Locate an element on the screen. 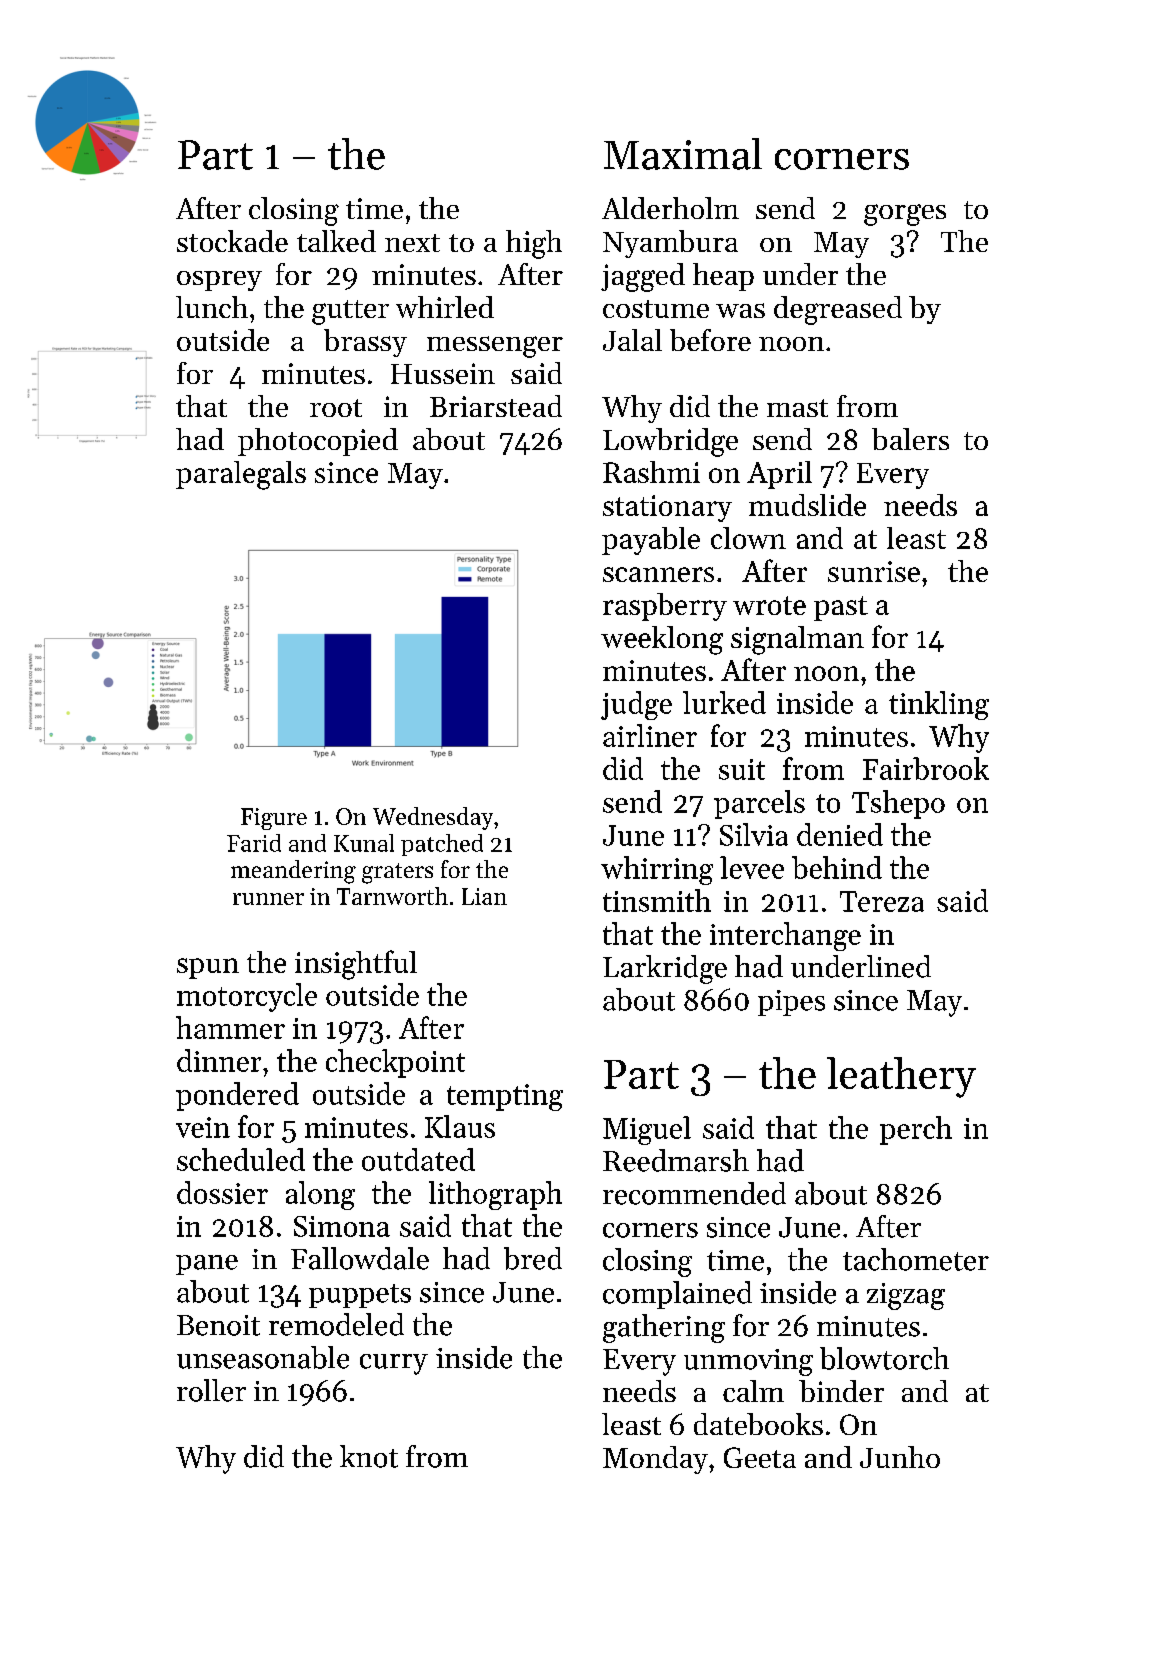 Image resolution: width=1165 pixels, height=1654 pixels. stockade is located at coordinates (232, 241).
